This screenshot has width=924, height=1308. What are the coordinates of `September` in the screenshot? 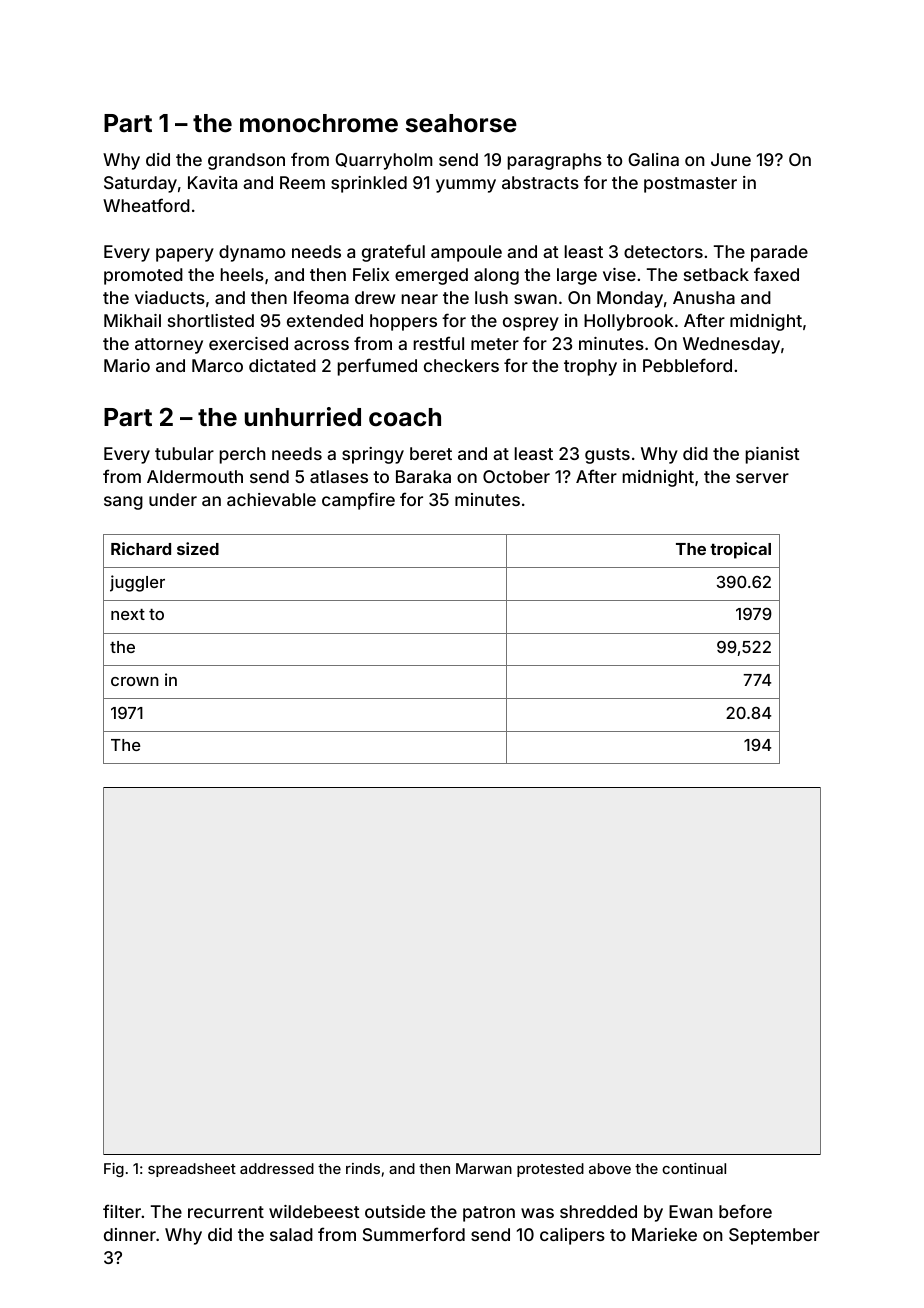 It's located at (774, 1236).
